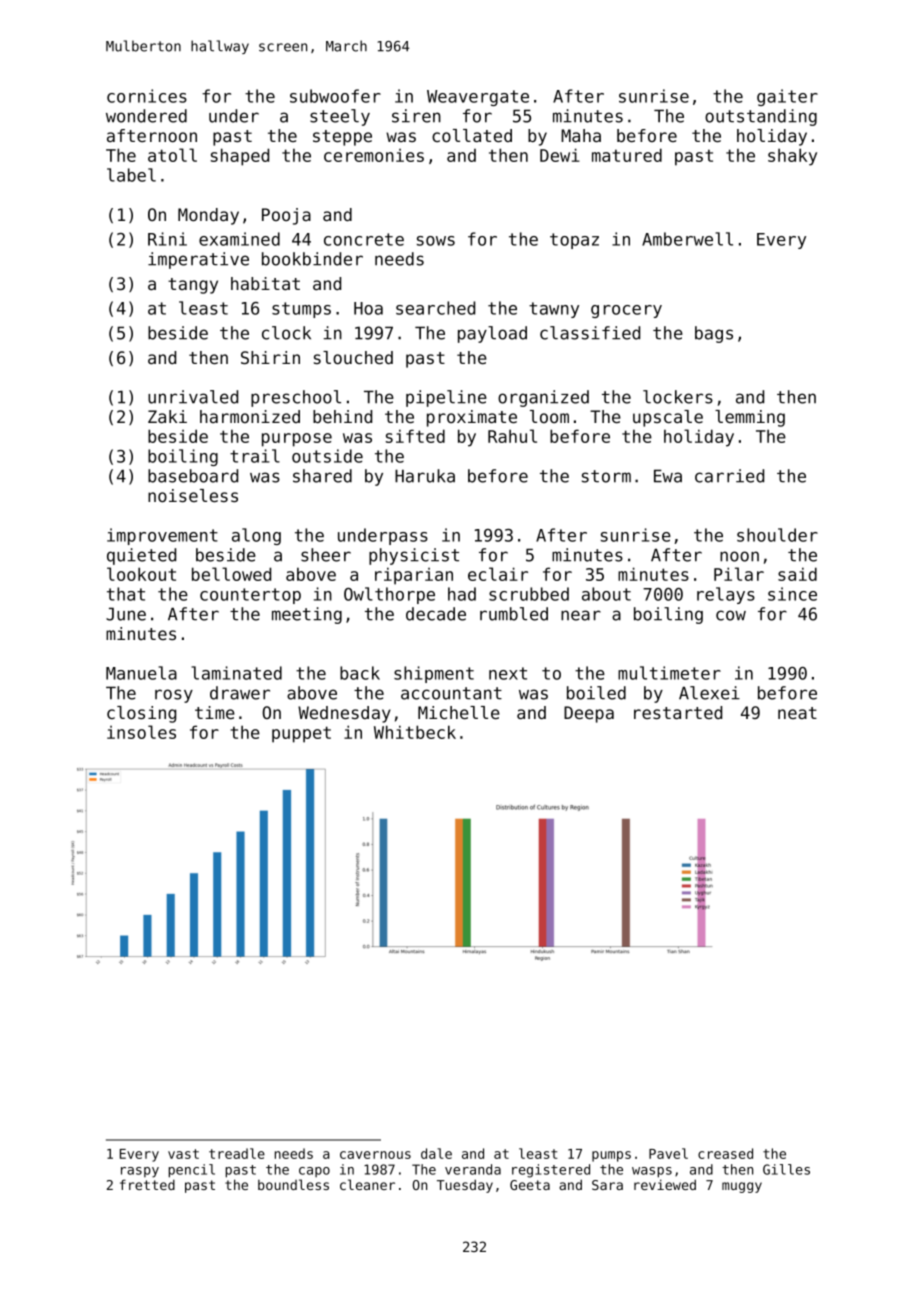 This screenshot has width=924, height=1314. What do you see at coordinates (606, 476) in the screenshot?
I see `storm` at bounding box center [606, 476].
